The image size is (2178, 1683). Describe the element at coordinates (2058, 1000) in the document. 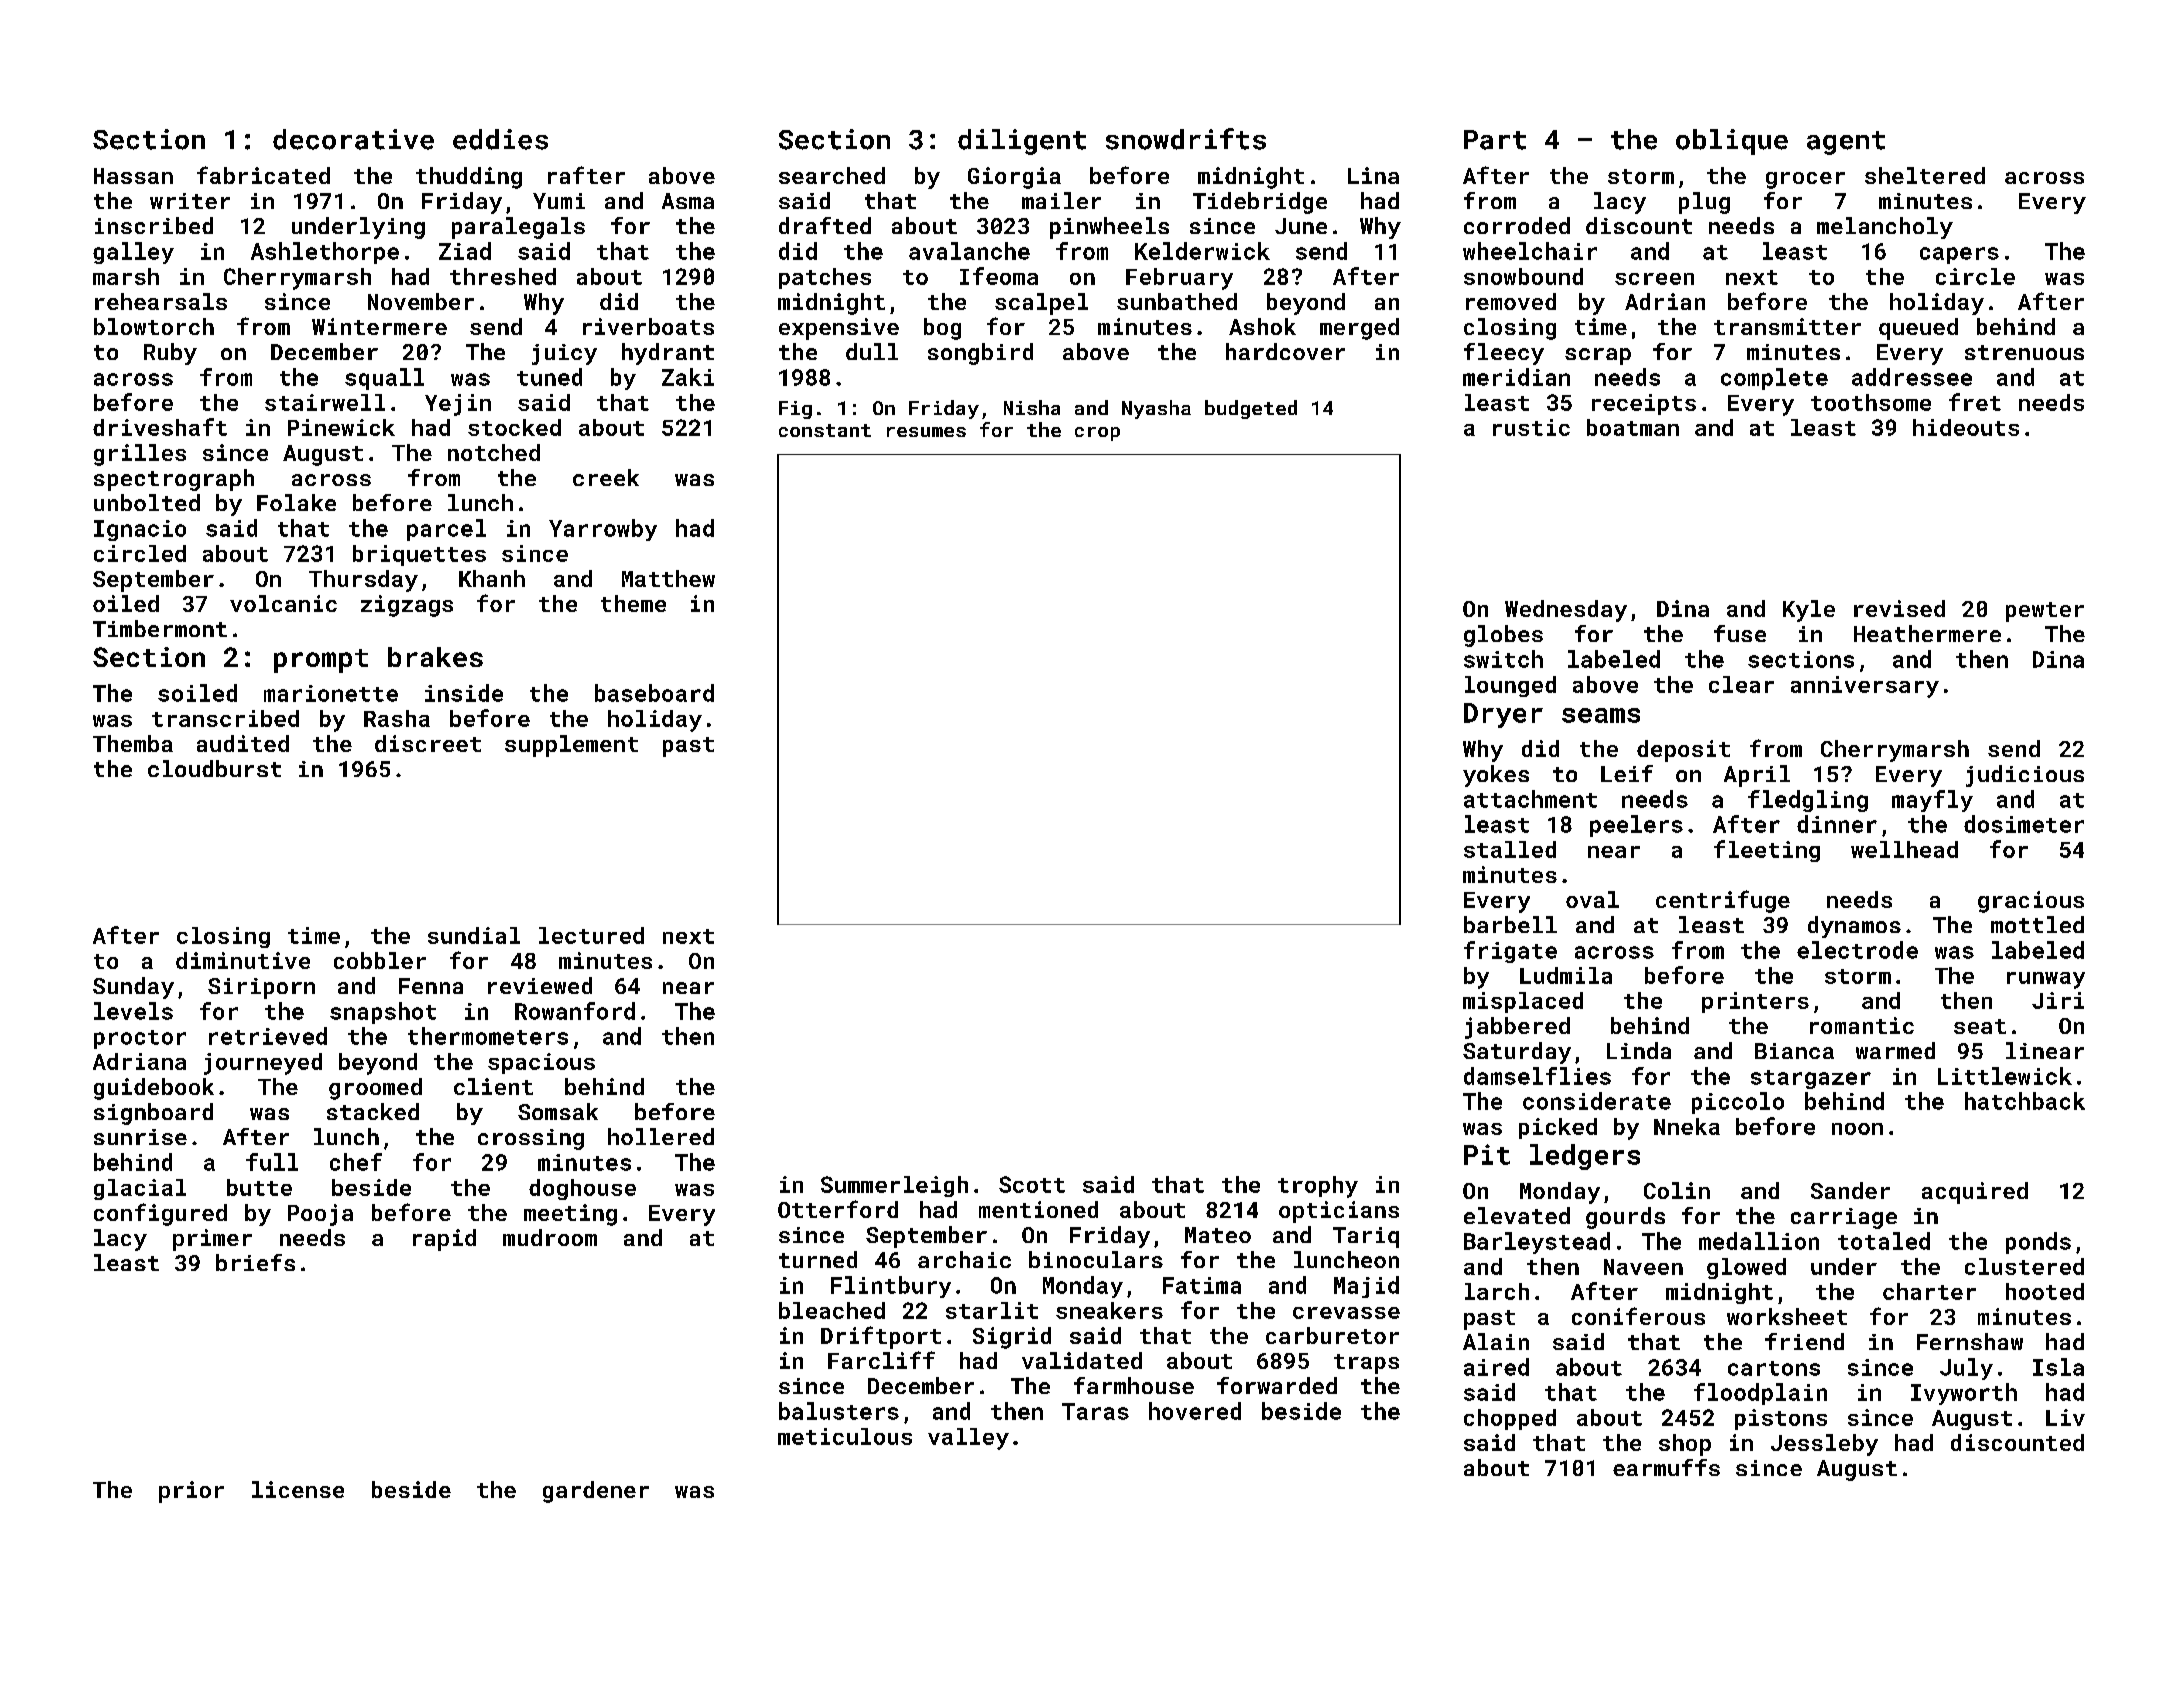

I see `Jiri` at that location.
